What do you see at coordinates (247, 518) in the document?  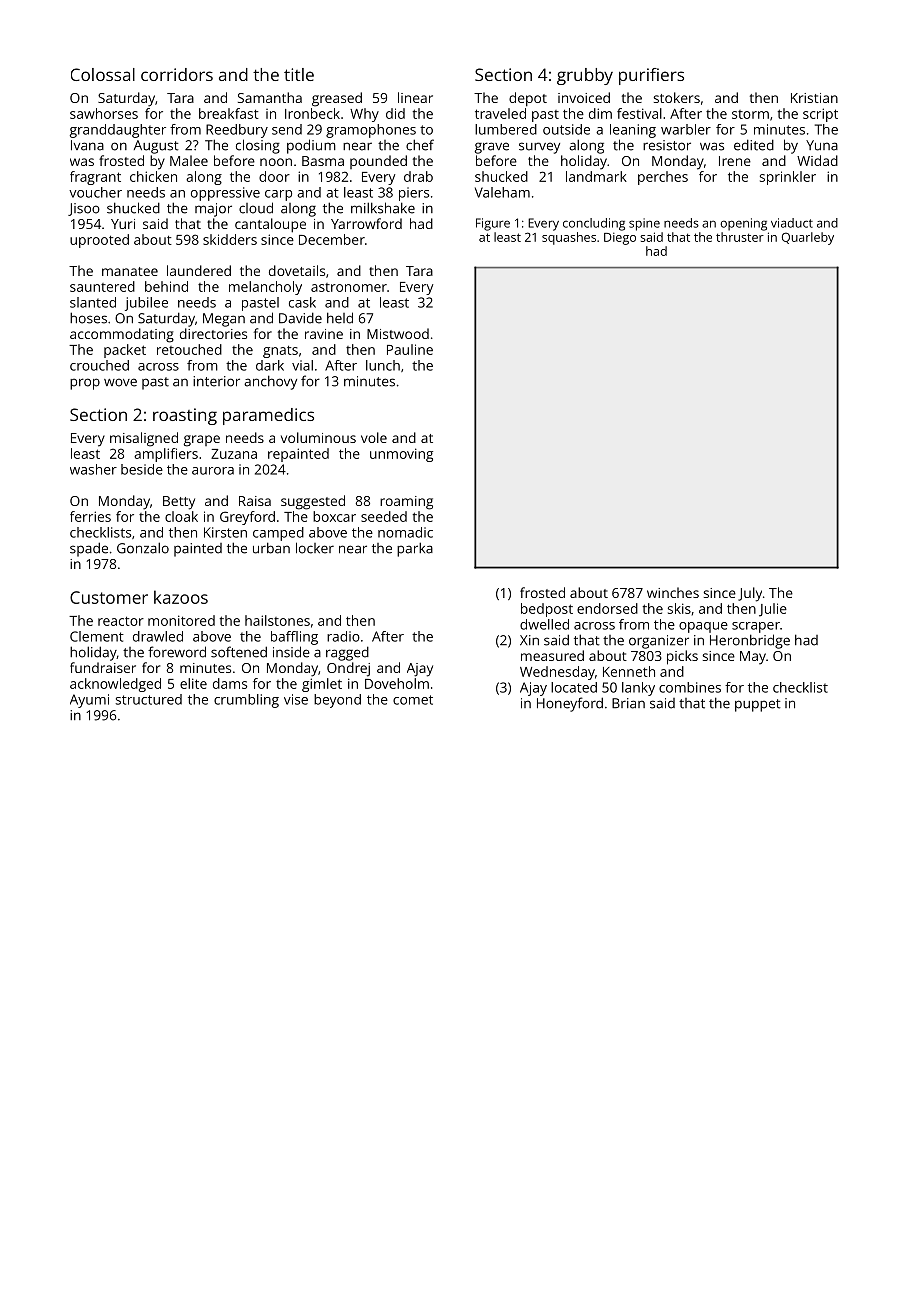 I see `Greyford` at bounding box center [247, 518].
